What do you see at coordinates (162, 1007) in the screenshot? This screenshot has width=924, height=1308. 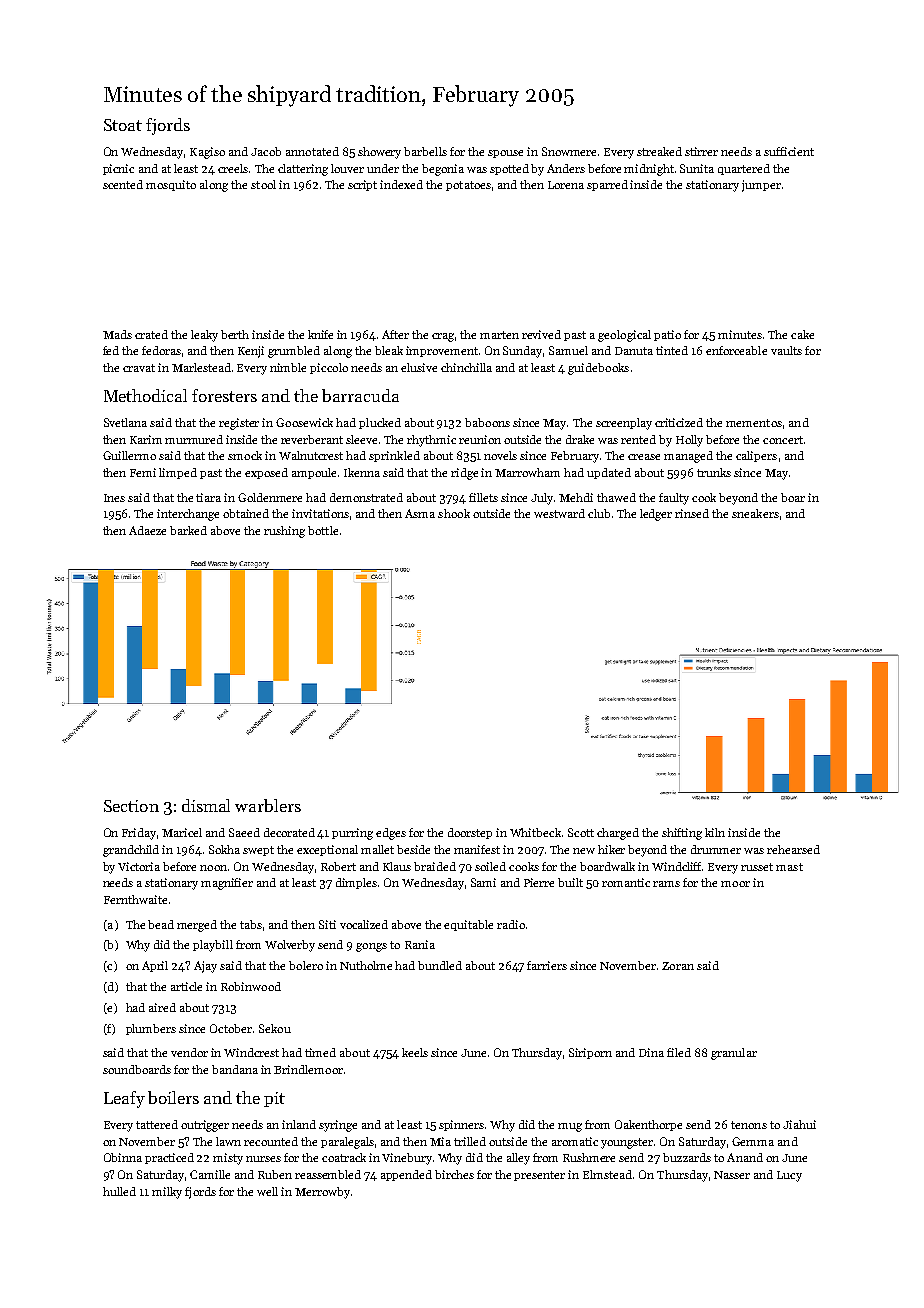 I see `aired` at bounding box center [162, 1007].
